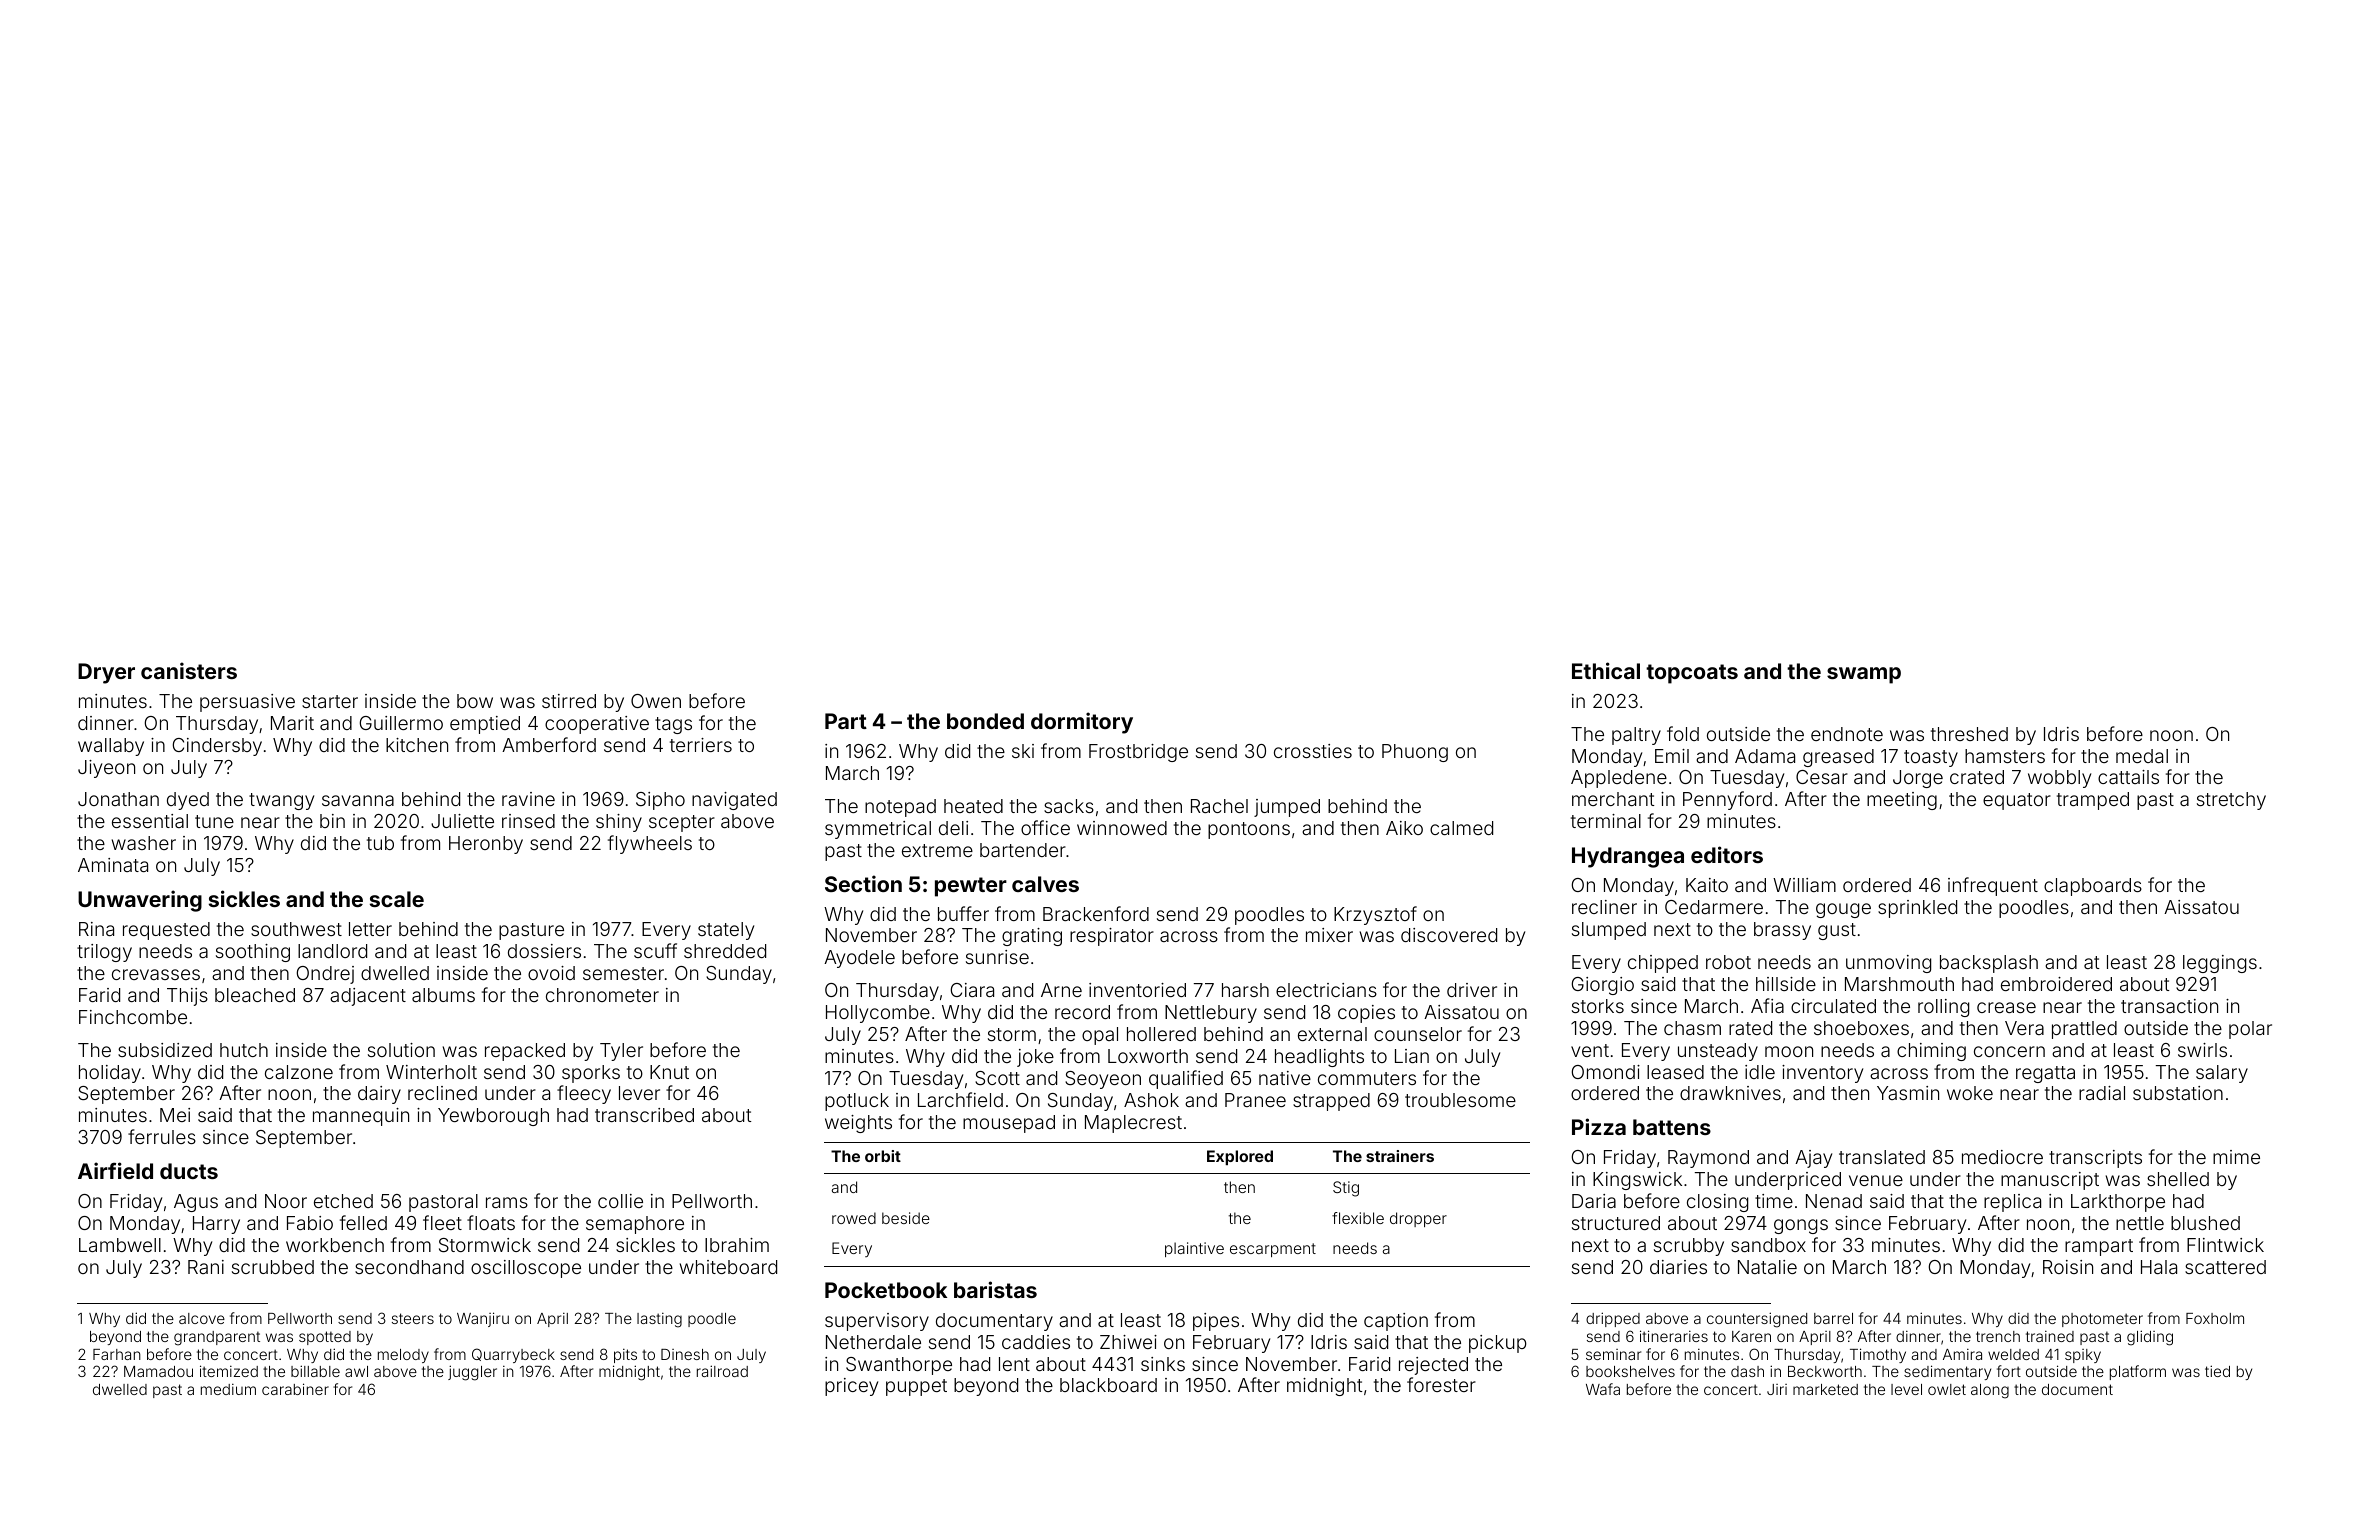 Image resolution: width=2354 pixels, height=1523 pixels. What do you see at coordinates (156, 974) in the document?
I see `crevasses` at bounding box center [156, 974].
